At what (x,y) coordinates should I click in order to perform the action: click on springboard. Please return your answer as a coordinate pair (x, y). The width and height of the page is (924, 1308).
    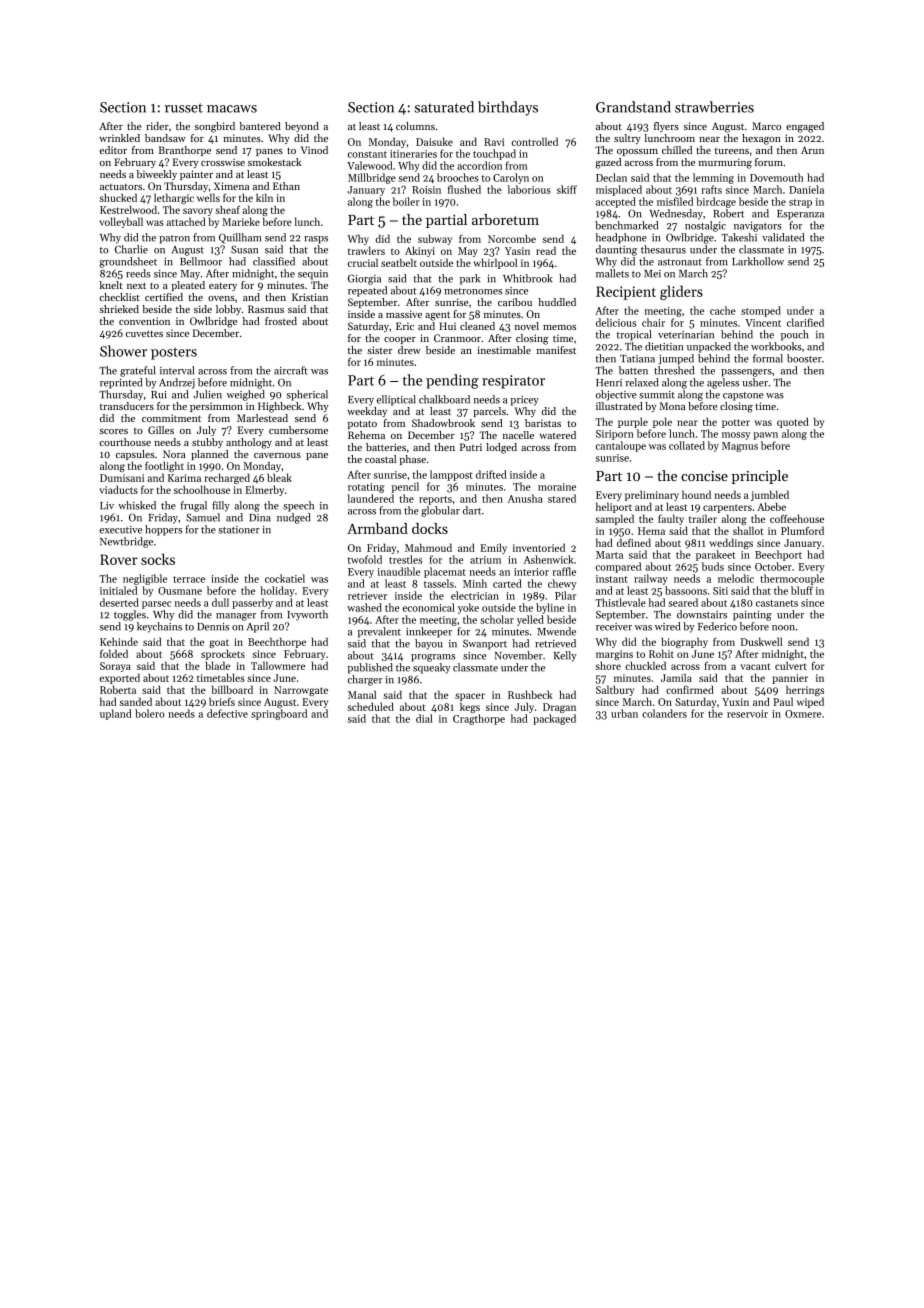
    Looking at the image, I should click on (279, 714).
